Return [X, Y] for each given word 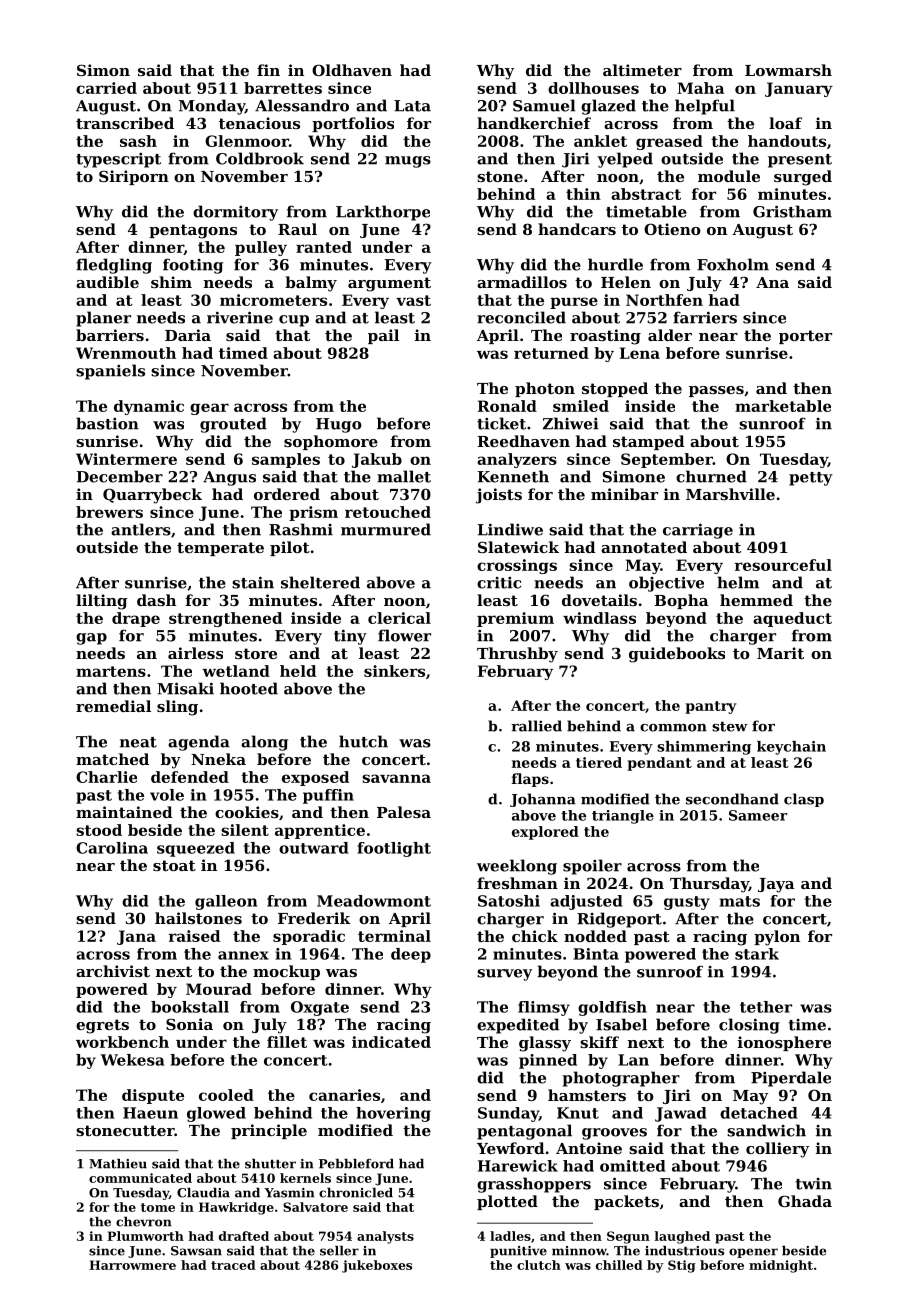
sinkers [394, 671]
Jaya [776, 885]
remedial [113, 706]
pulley [261, 248]
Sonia [189, 1024]
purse [574, 303]
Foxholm [733, 264]
